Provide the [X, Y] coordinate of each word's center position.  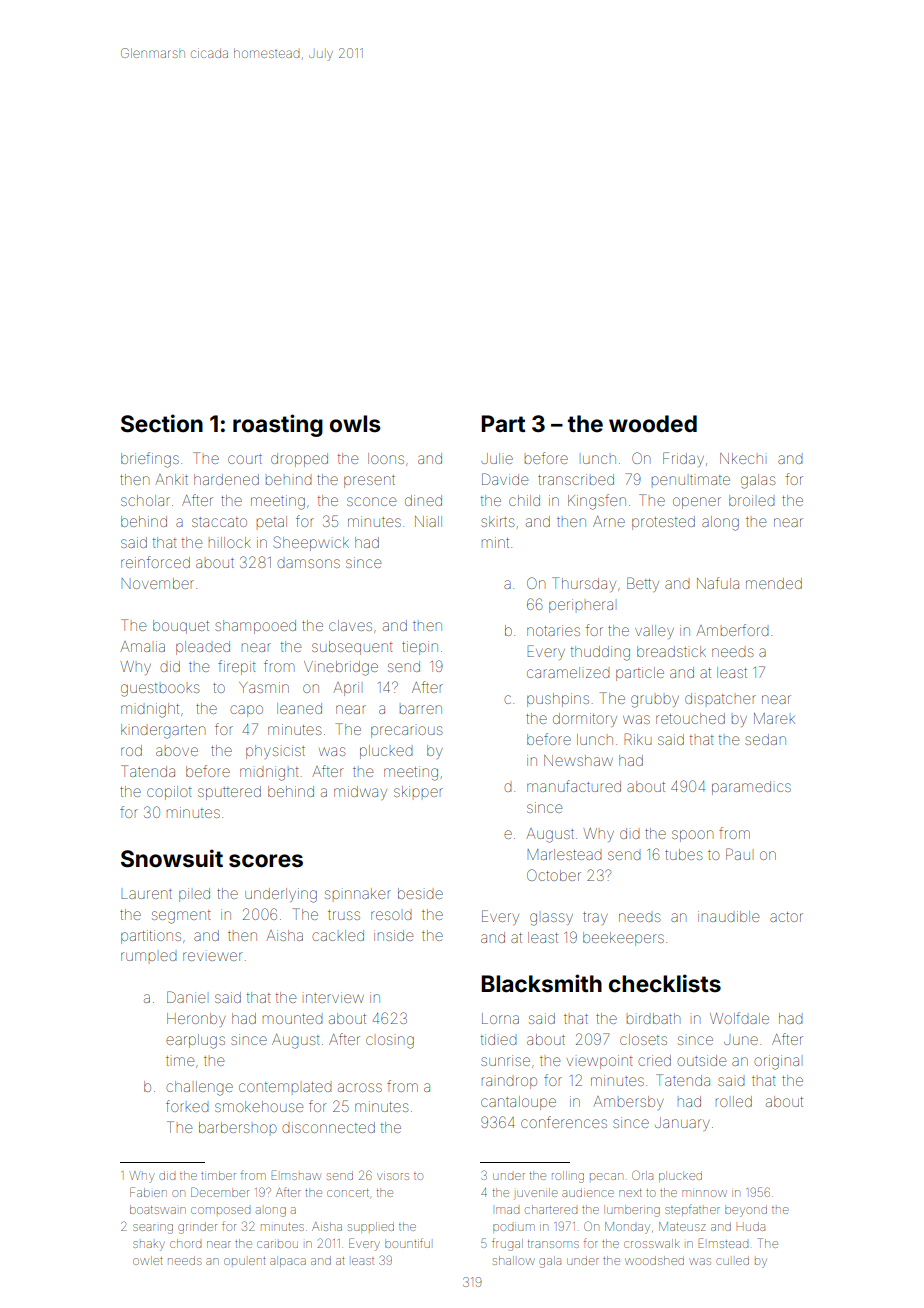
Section [162, 423]
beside [420, 893]
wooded [653, 424]
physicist [275, 752]
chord [185, 1243]
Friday [683, 459]
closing [390, 1042]
